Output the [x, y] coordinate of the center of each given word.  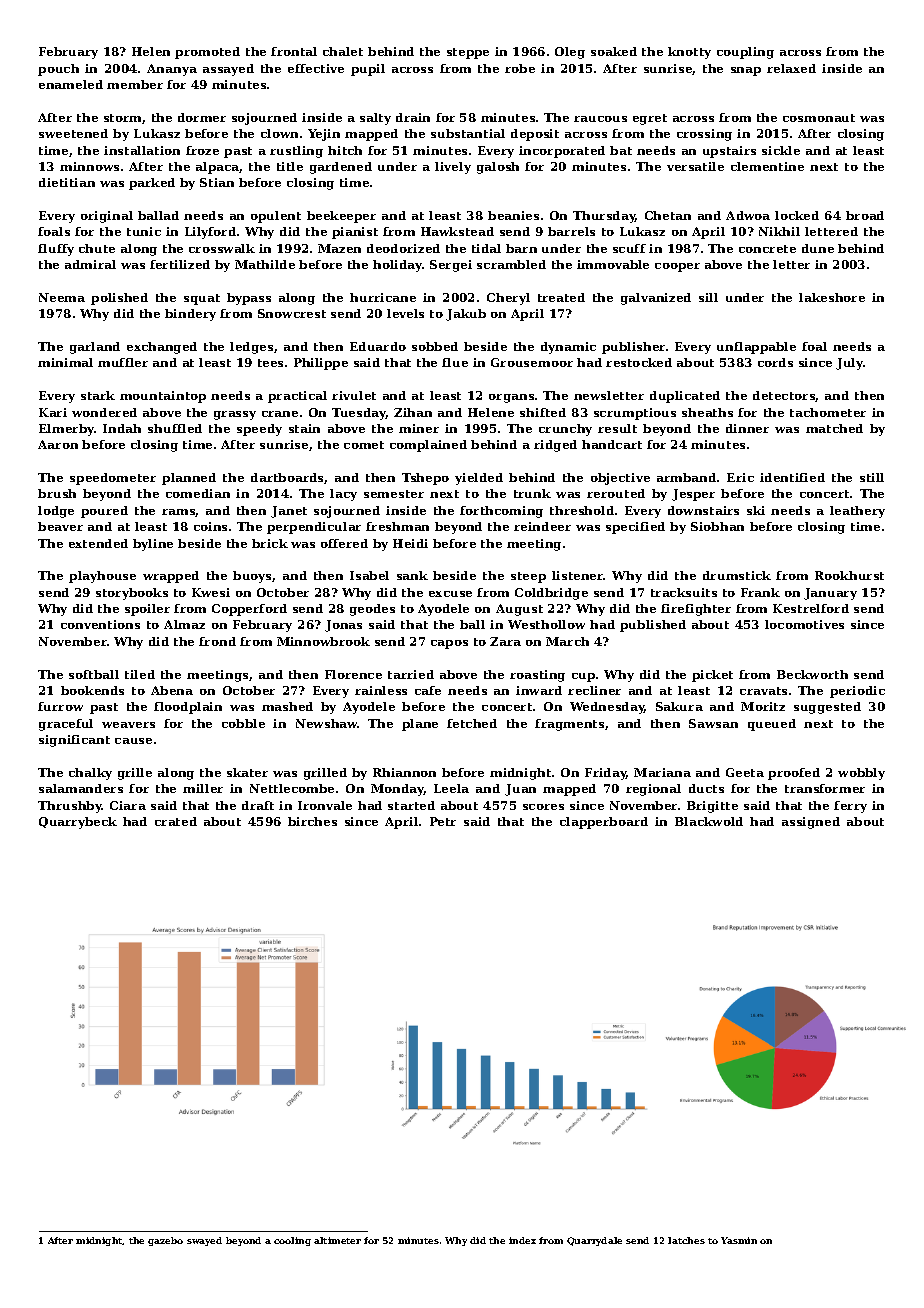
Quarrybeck [78, 823]
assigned [811, 823]
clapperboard [604, 823]
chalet [343, 51]
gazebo [165, 1241]
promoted [207, 53]
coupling [745, 53]
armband [686, 477]
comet [364, 445]
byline [153, 545]
